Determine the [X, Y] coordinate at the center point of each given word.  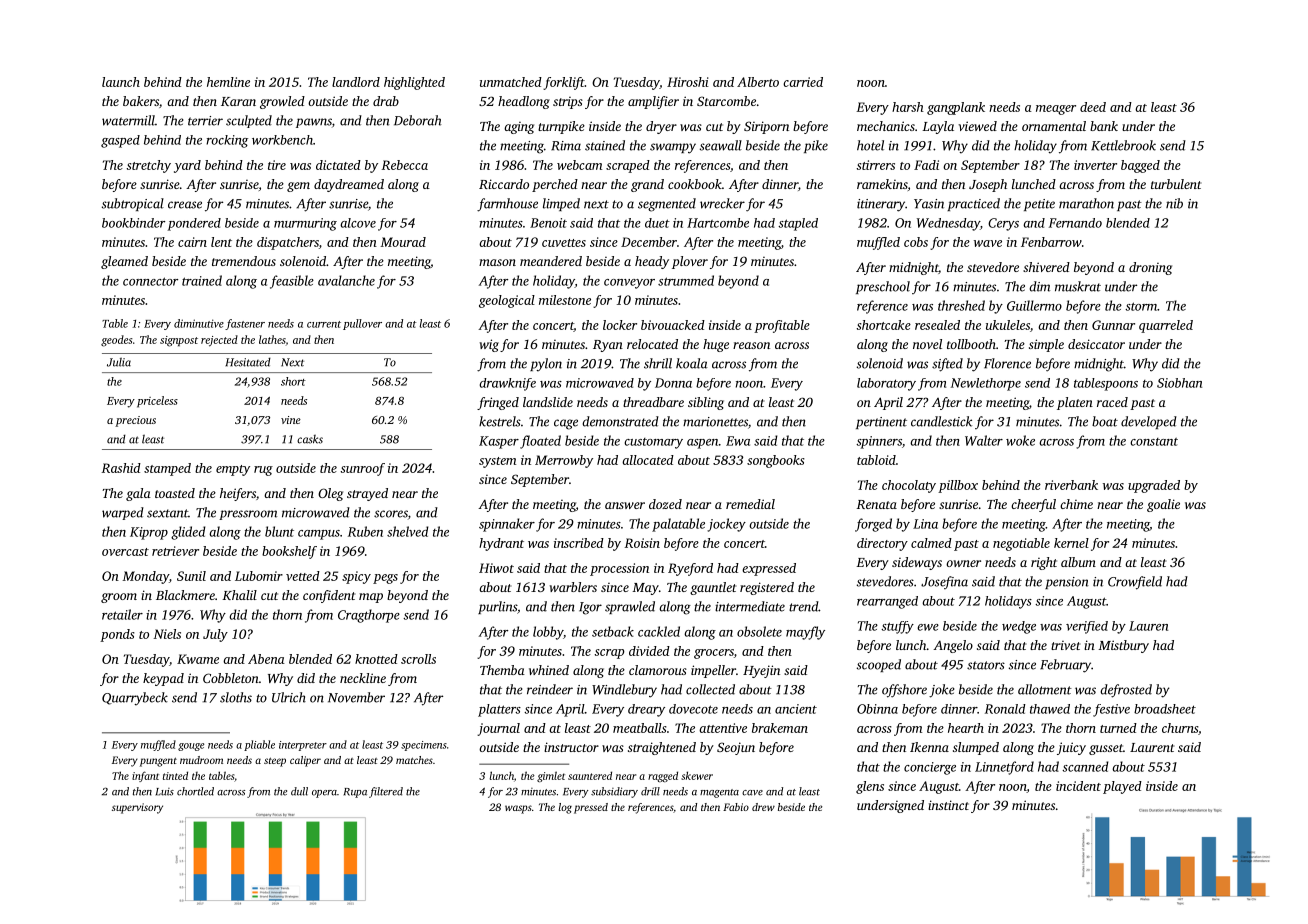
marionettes [715, 422]
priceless [157, 402]
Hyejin [761, 671]
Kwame [198, 659]
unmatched [511, 82]
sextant [167, 513]
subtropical [133, 204]
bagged [1140, 166]
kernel [1071, 543]
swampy [673, 148]
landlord [356, 82]
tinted [175, 775]
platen [1075, 403]
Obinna [877, 709]
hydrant [501, 544]
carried [803, 82]
